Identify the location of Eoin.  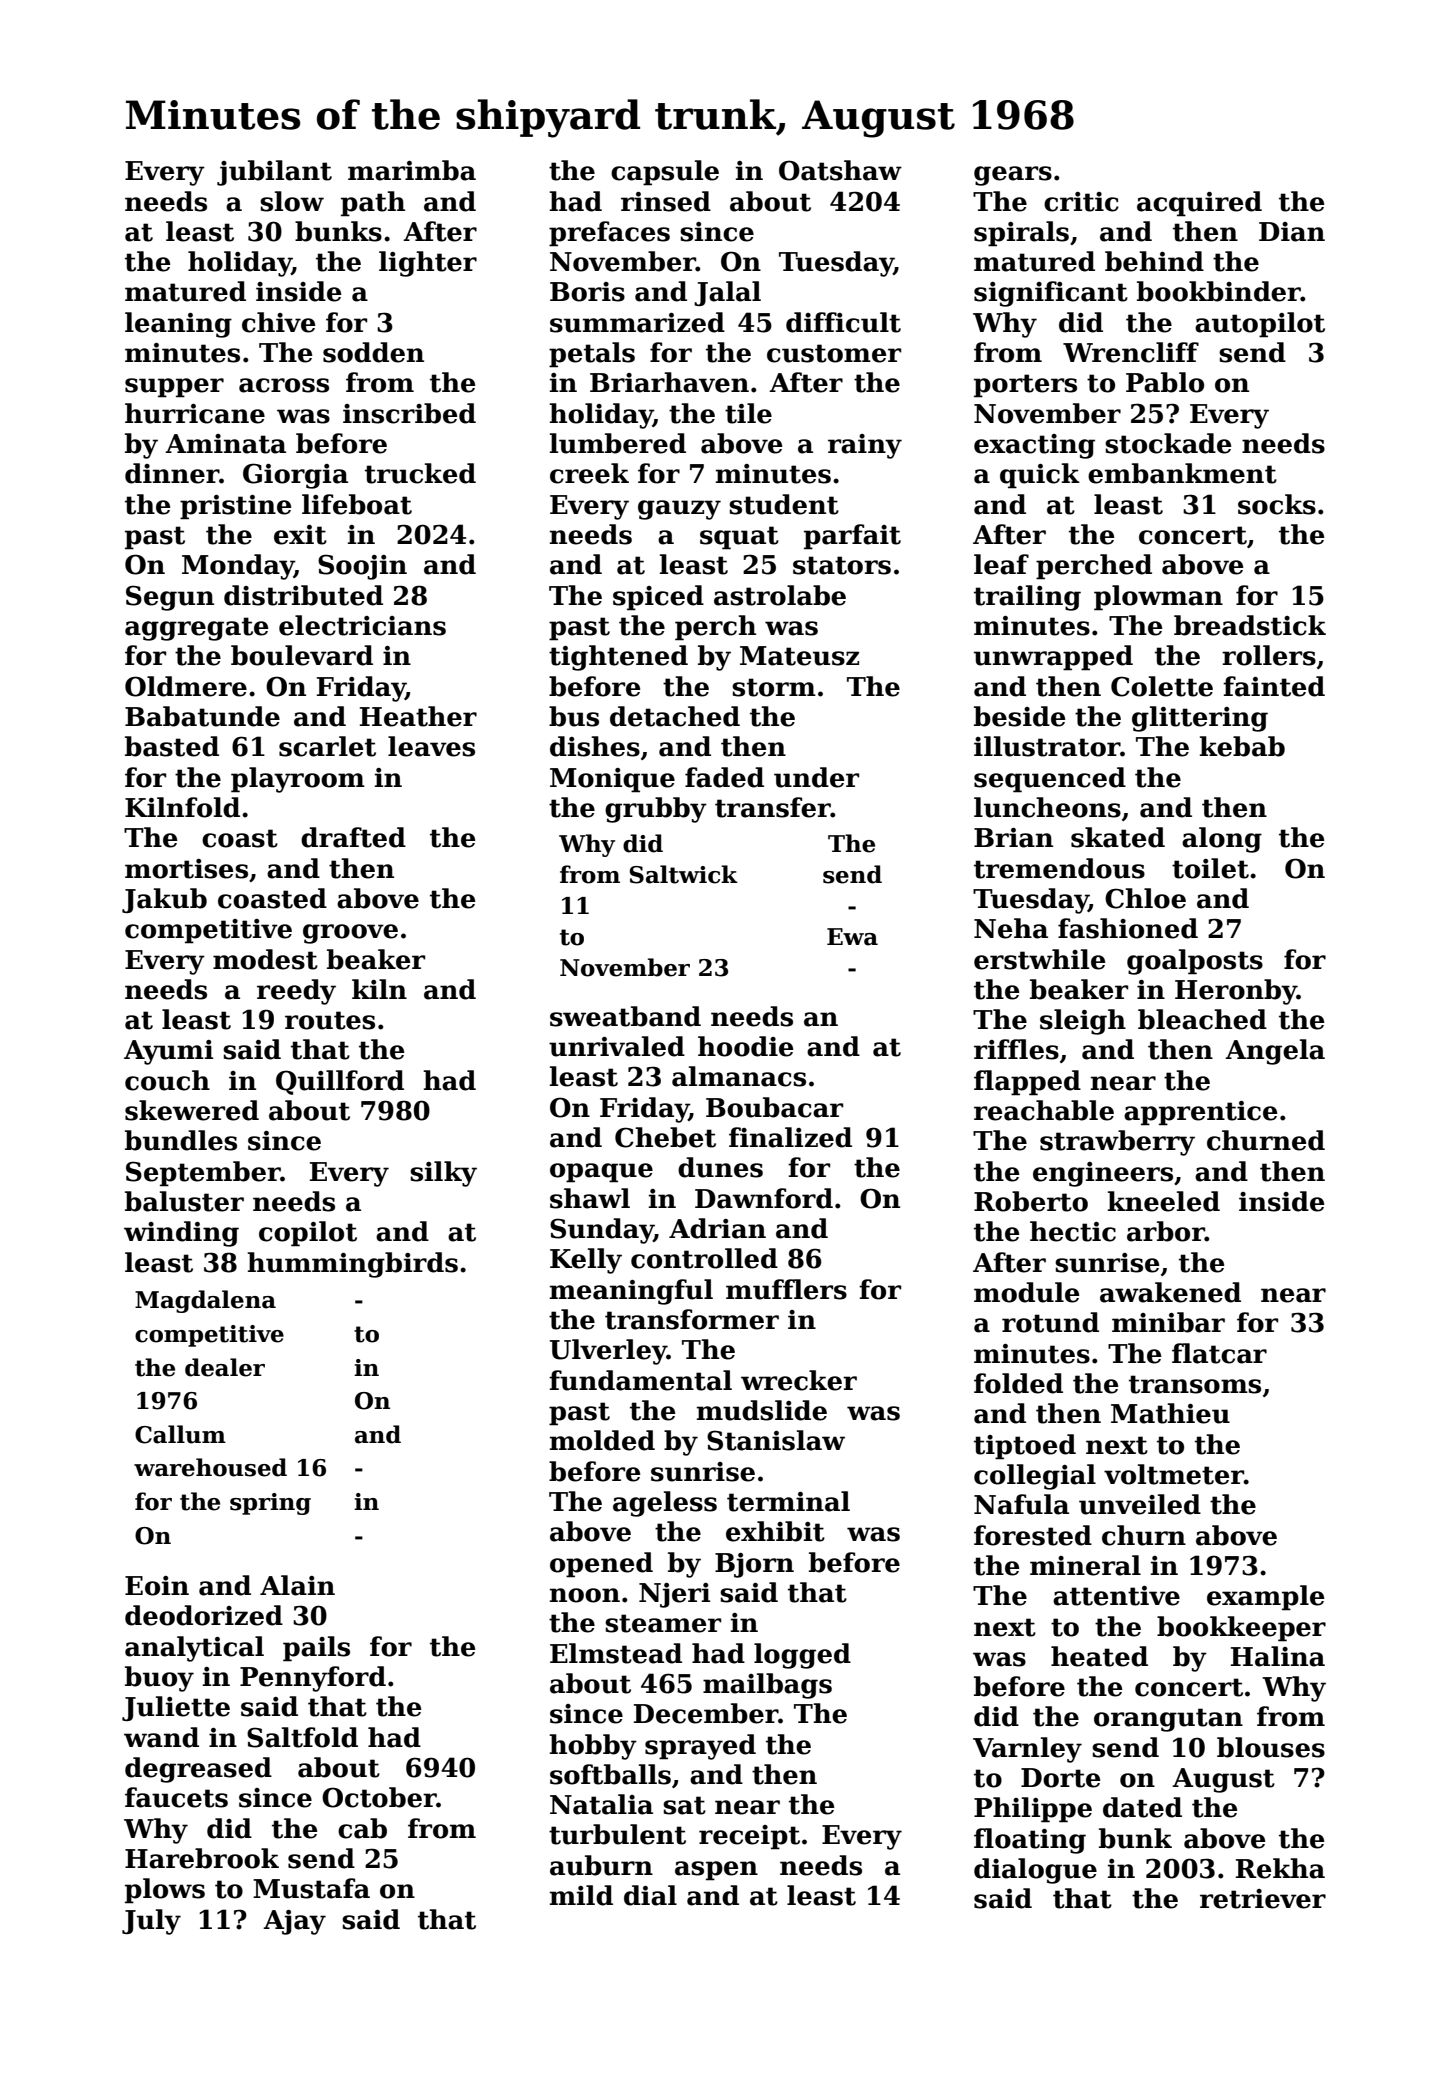
(157, 1586).
